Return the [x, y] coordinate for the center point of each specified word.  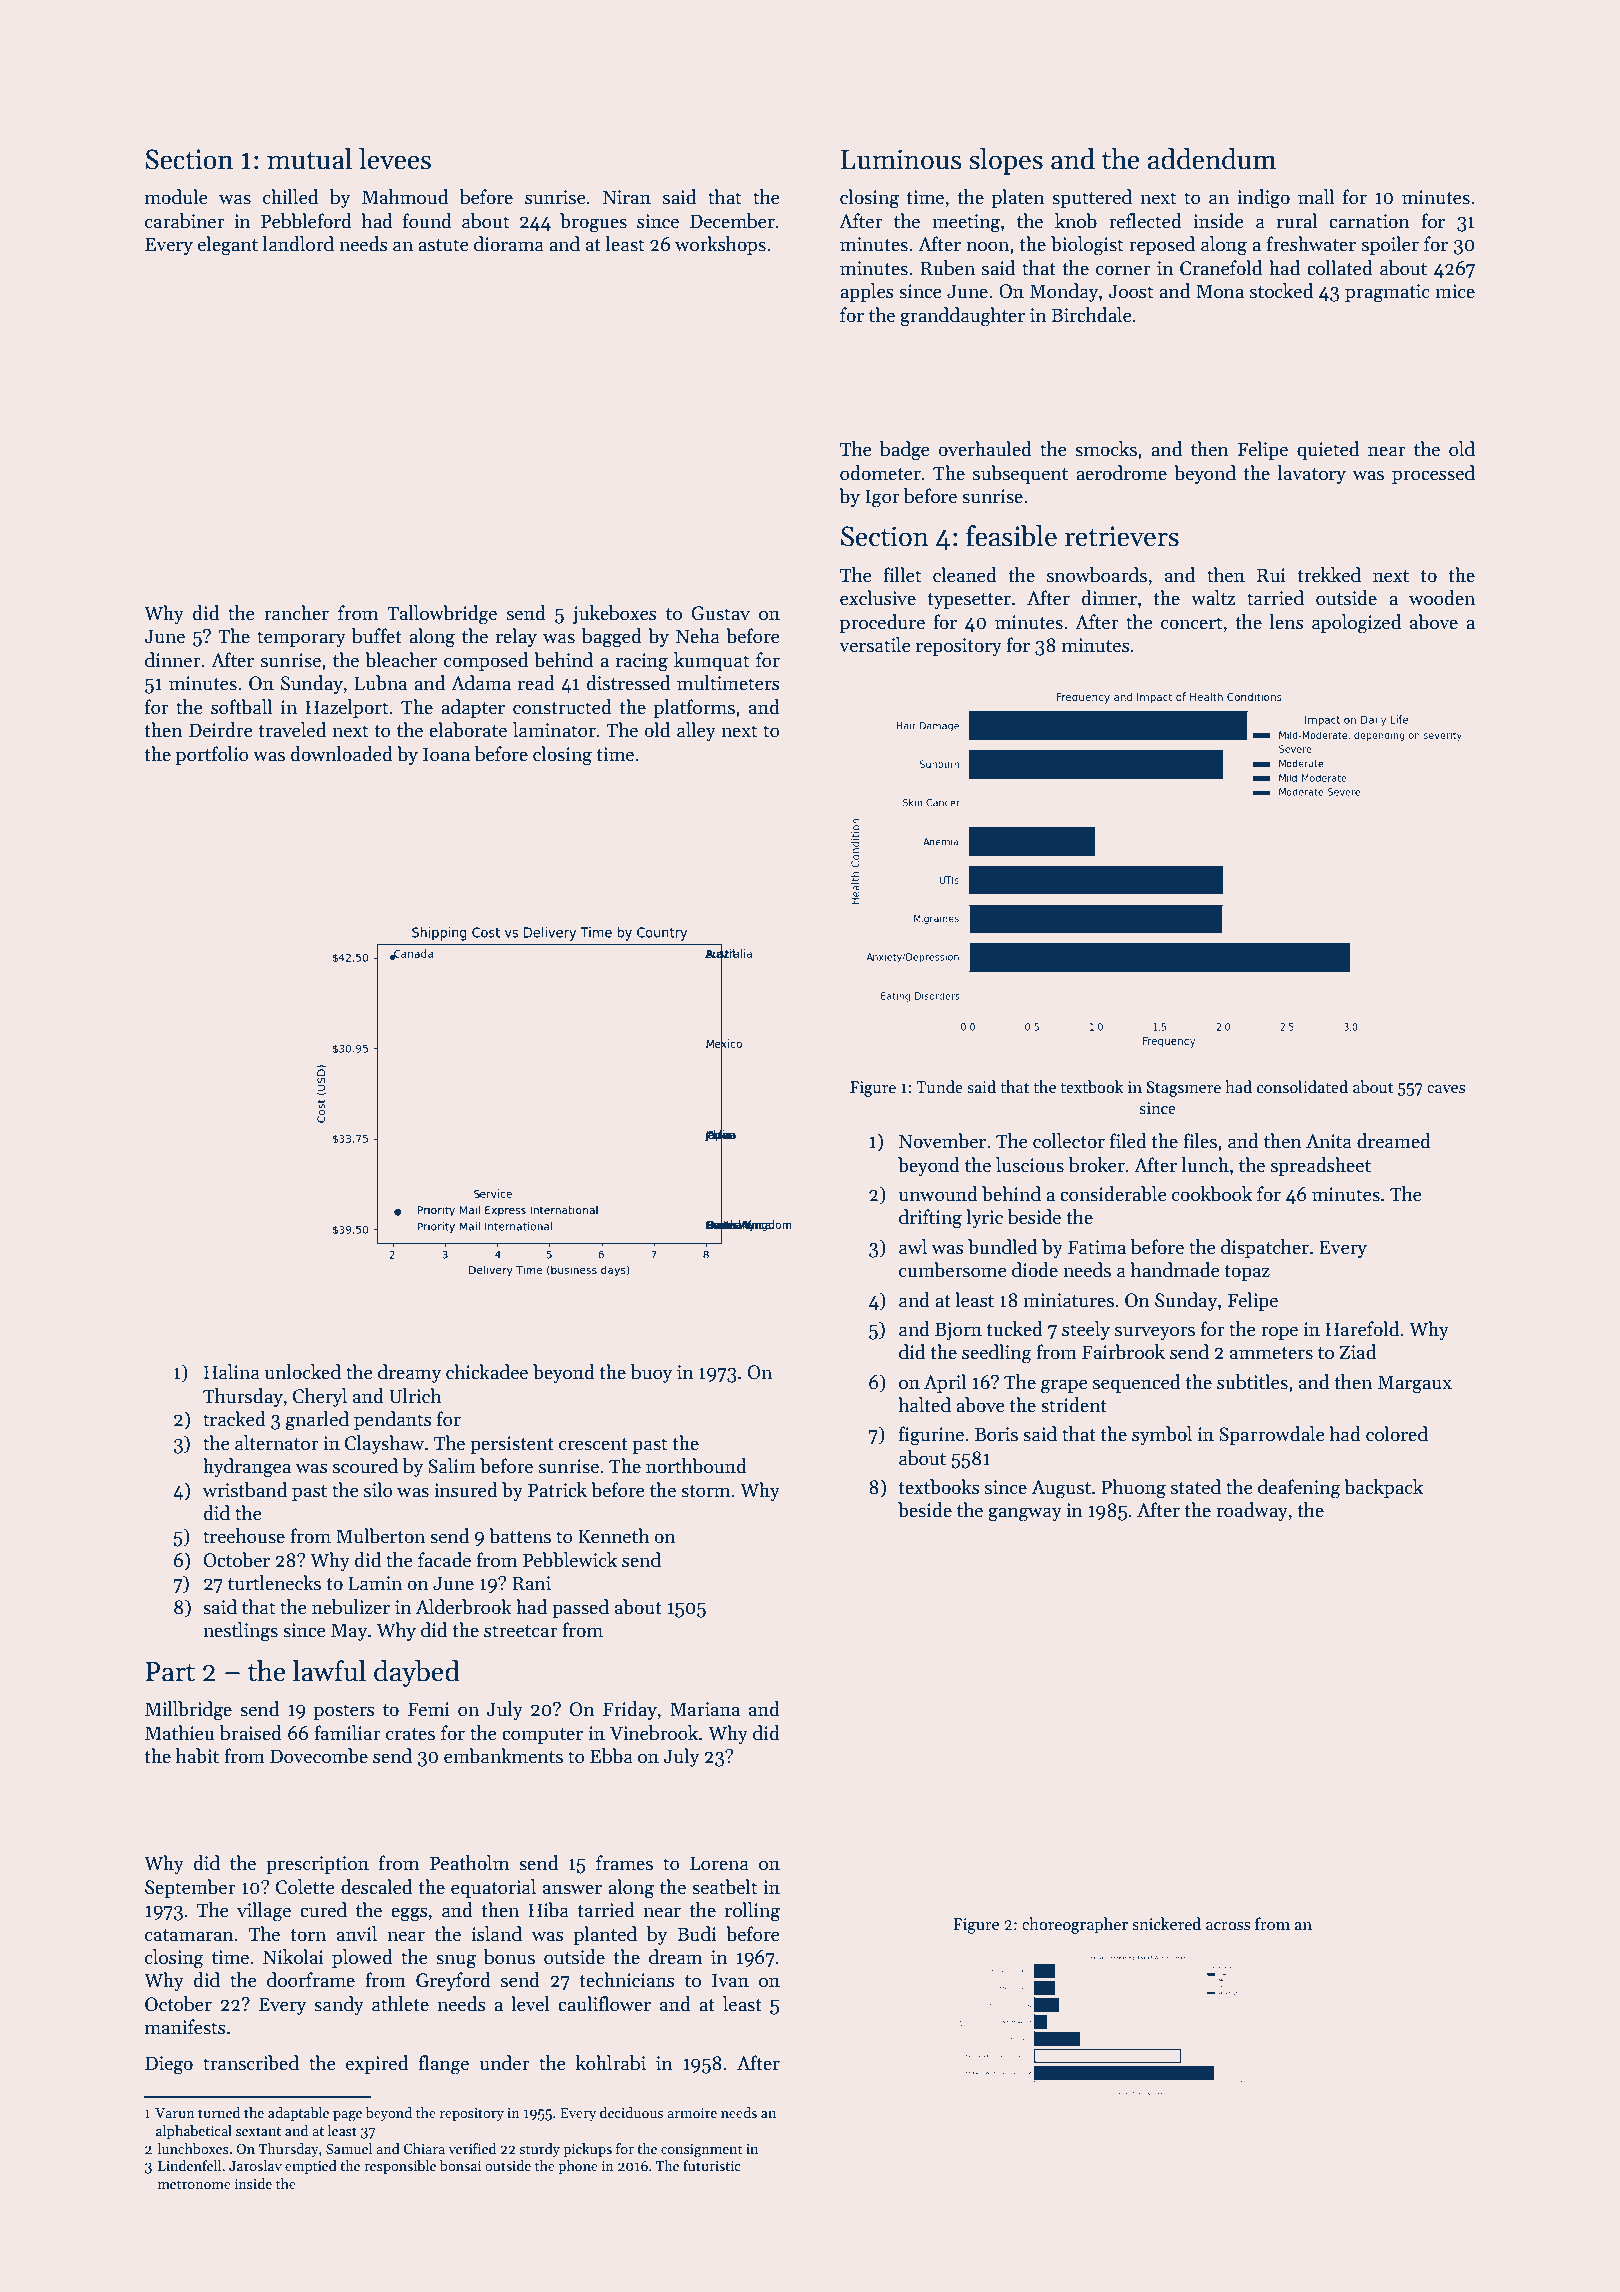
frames [624, 1863]
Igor [882, 498]
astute [443, 245]
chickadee [487, 1372]
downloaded [342, 754]
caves [1446, 1089]
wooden [1442, 598]
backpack [1383, 1488]
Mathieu [179, 1733]
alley [696, 731]
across [1228, 1926]
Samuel [349, 2148]
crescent [593, 1444]
